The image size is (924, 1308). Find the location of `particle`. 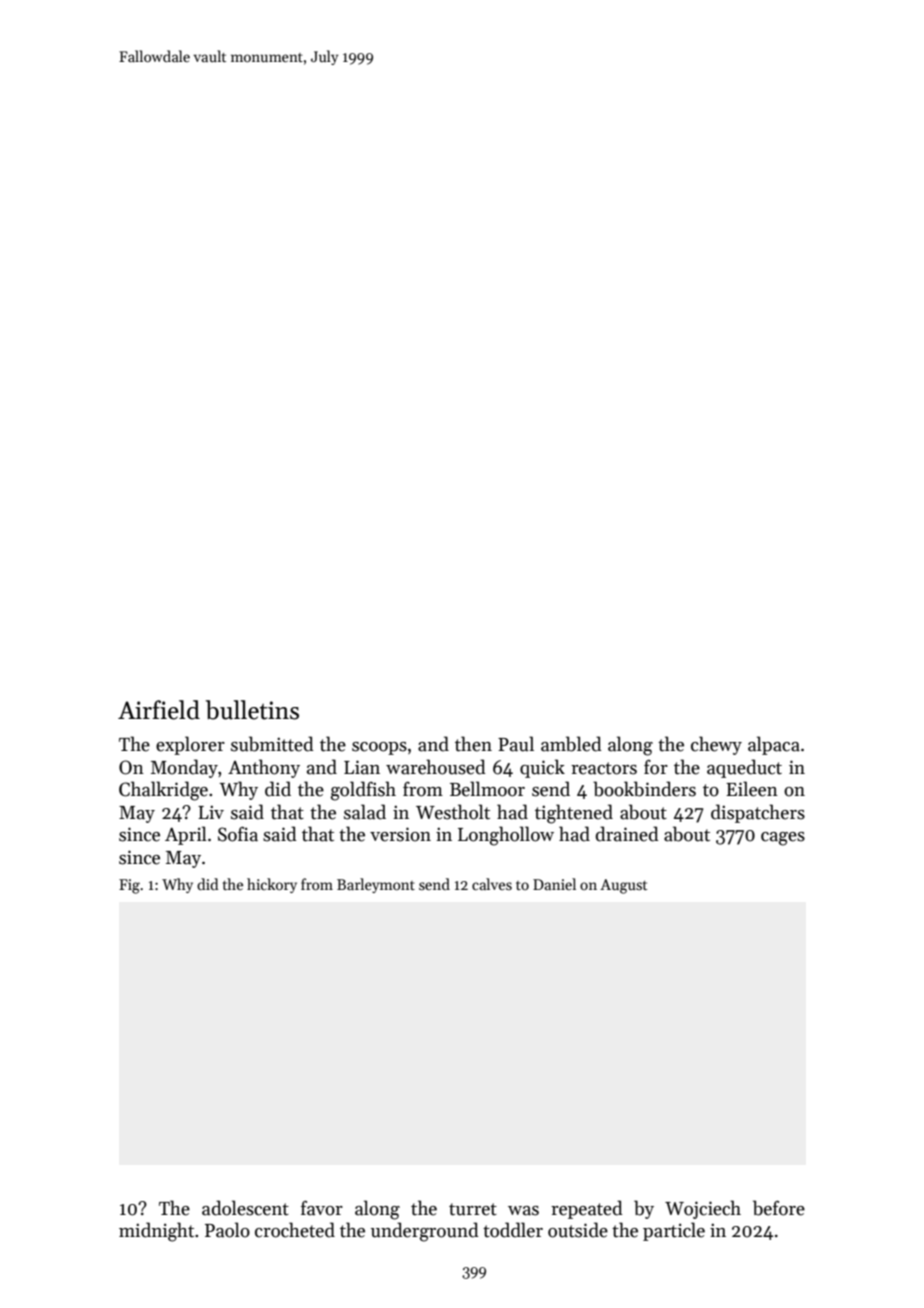

particle is located at coordinates (674, 1231).
